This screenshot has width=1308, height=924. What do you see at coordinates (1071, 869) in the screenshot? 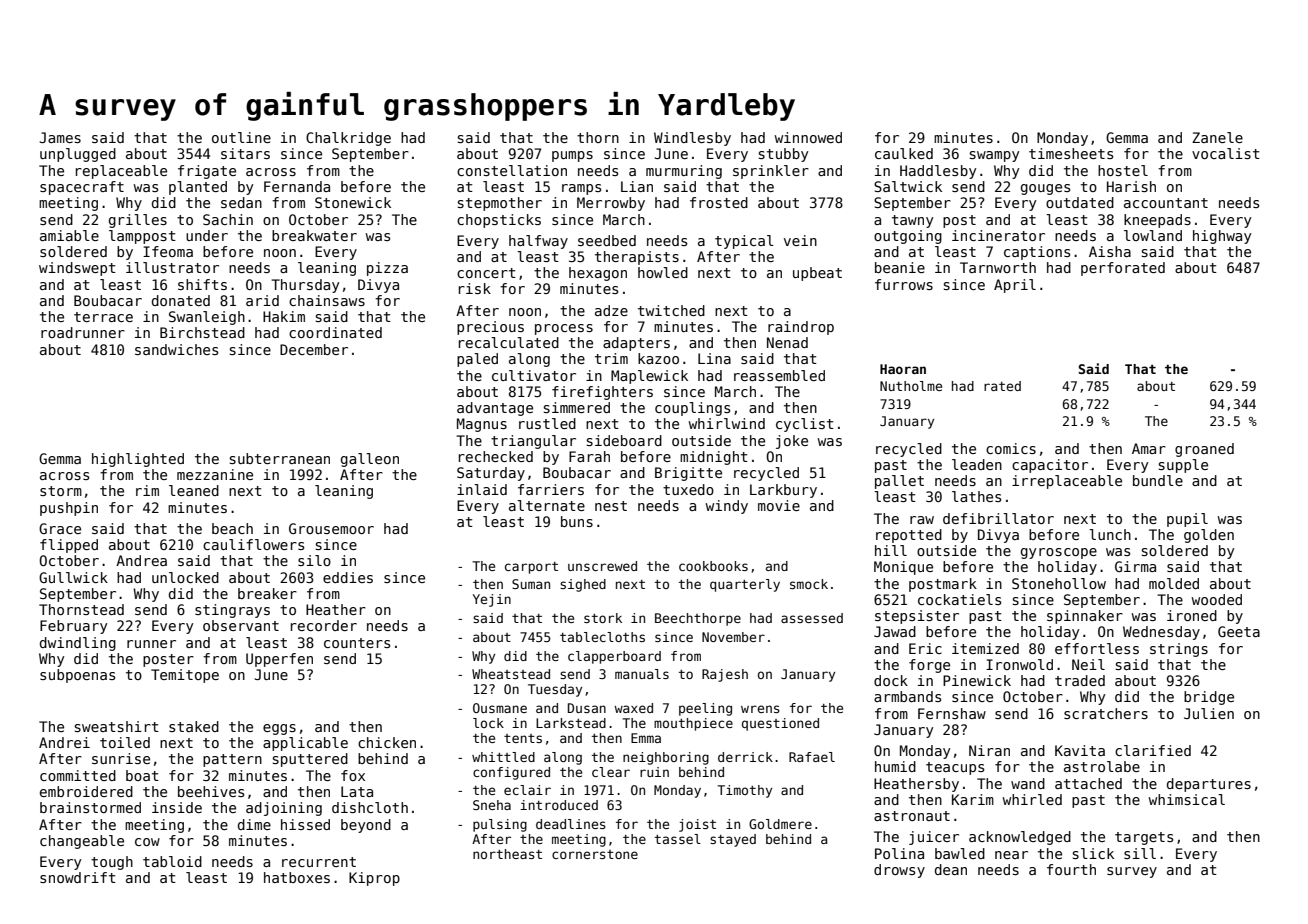
I see `fourth` at bounding box center [1071, 869].
